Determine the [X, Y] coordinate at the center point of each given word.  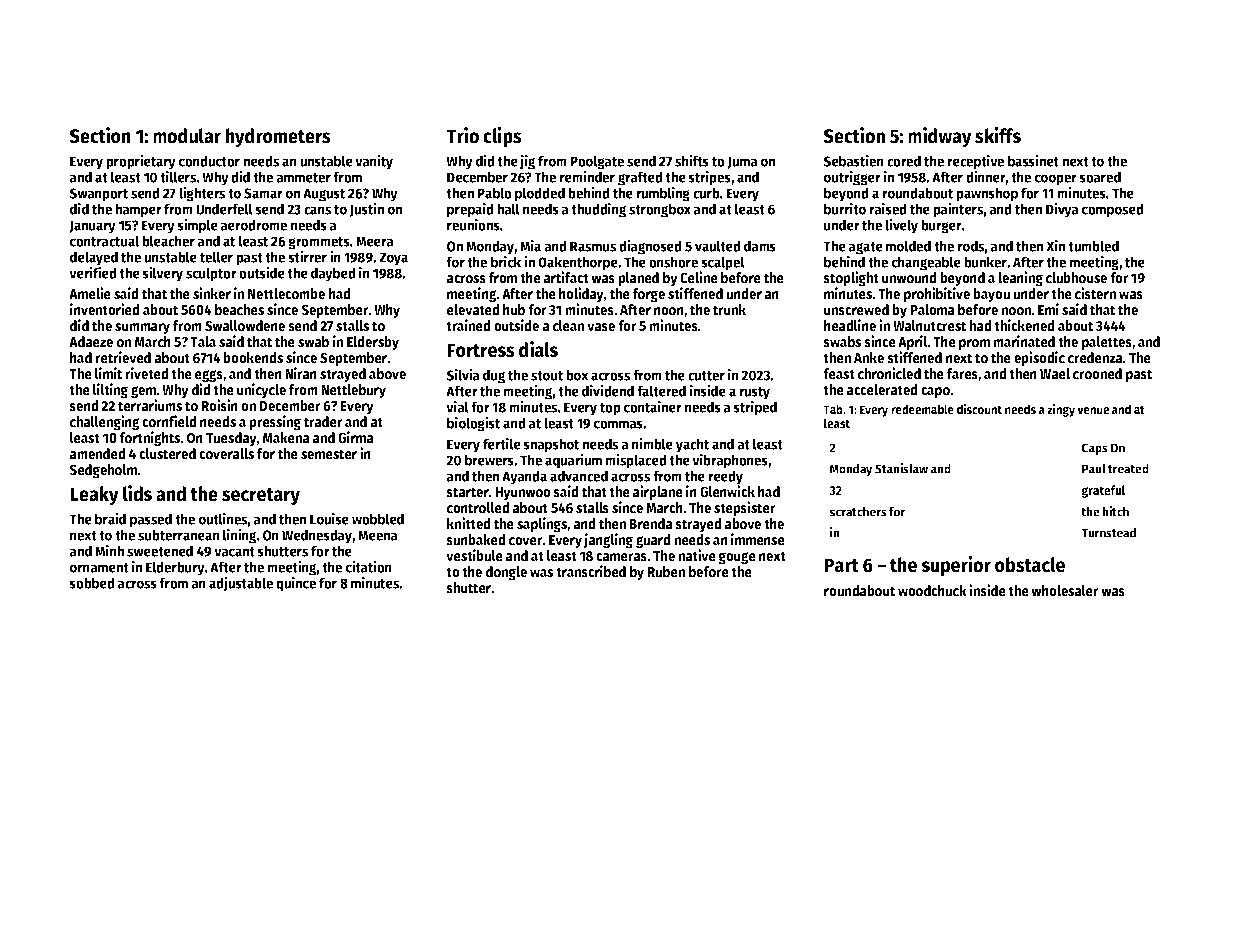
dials [538, 349]
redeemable [922, 409]
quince [296, 584]
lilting [110, 390]
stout [547, 376]
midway [940, 137]
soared [1100, 177]
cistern [1095, 293]
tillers [178, 177]
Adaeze [91, 342]
